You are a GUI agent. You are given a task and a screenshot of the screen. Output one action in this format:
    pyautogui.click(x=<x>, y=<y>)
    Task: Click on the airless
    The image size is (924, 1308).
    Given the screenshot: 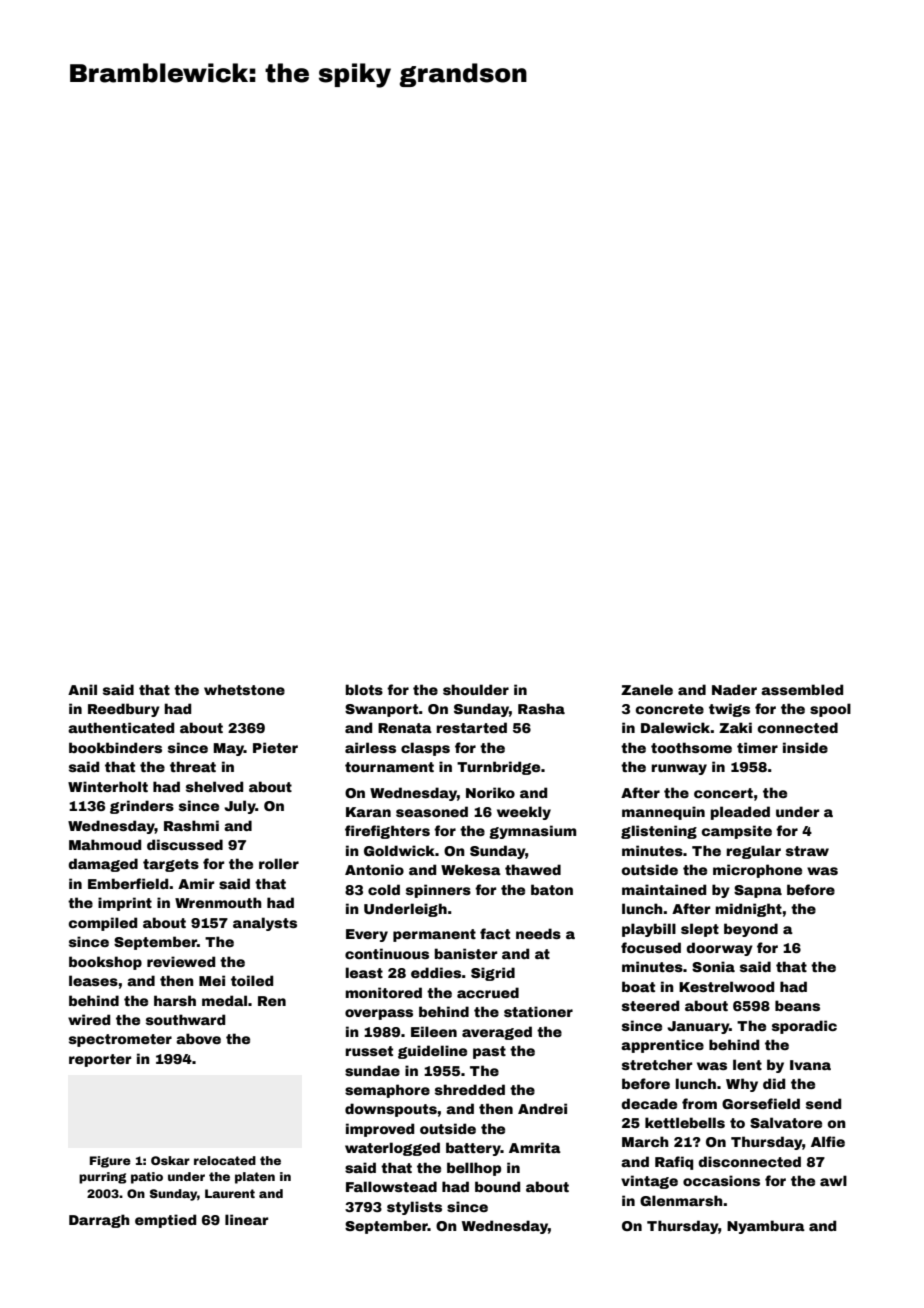 What is the action you would take?
    pyautogui.click(x=370, y=747)
